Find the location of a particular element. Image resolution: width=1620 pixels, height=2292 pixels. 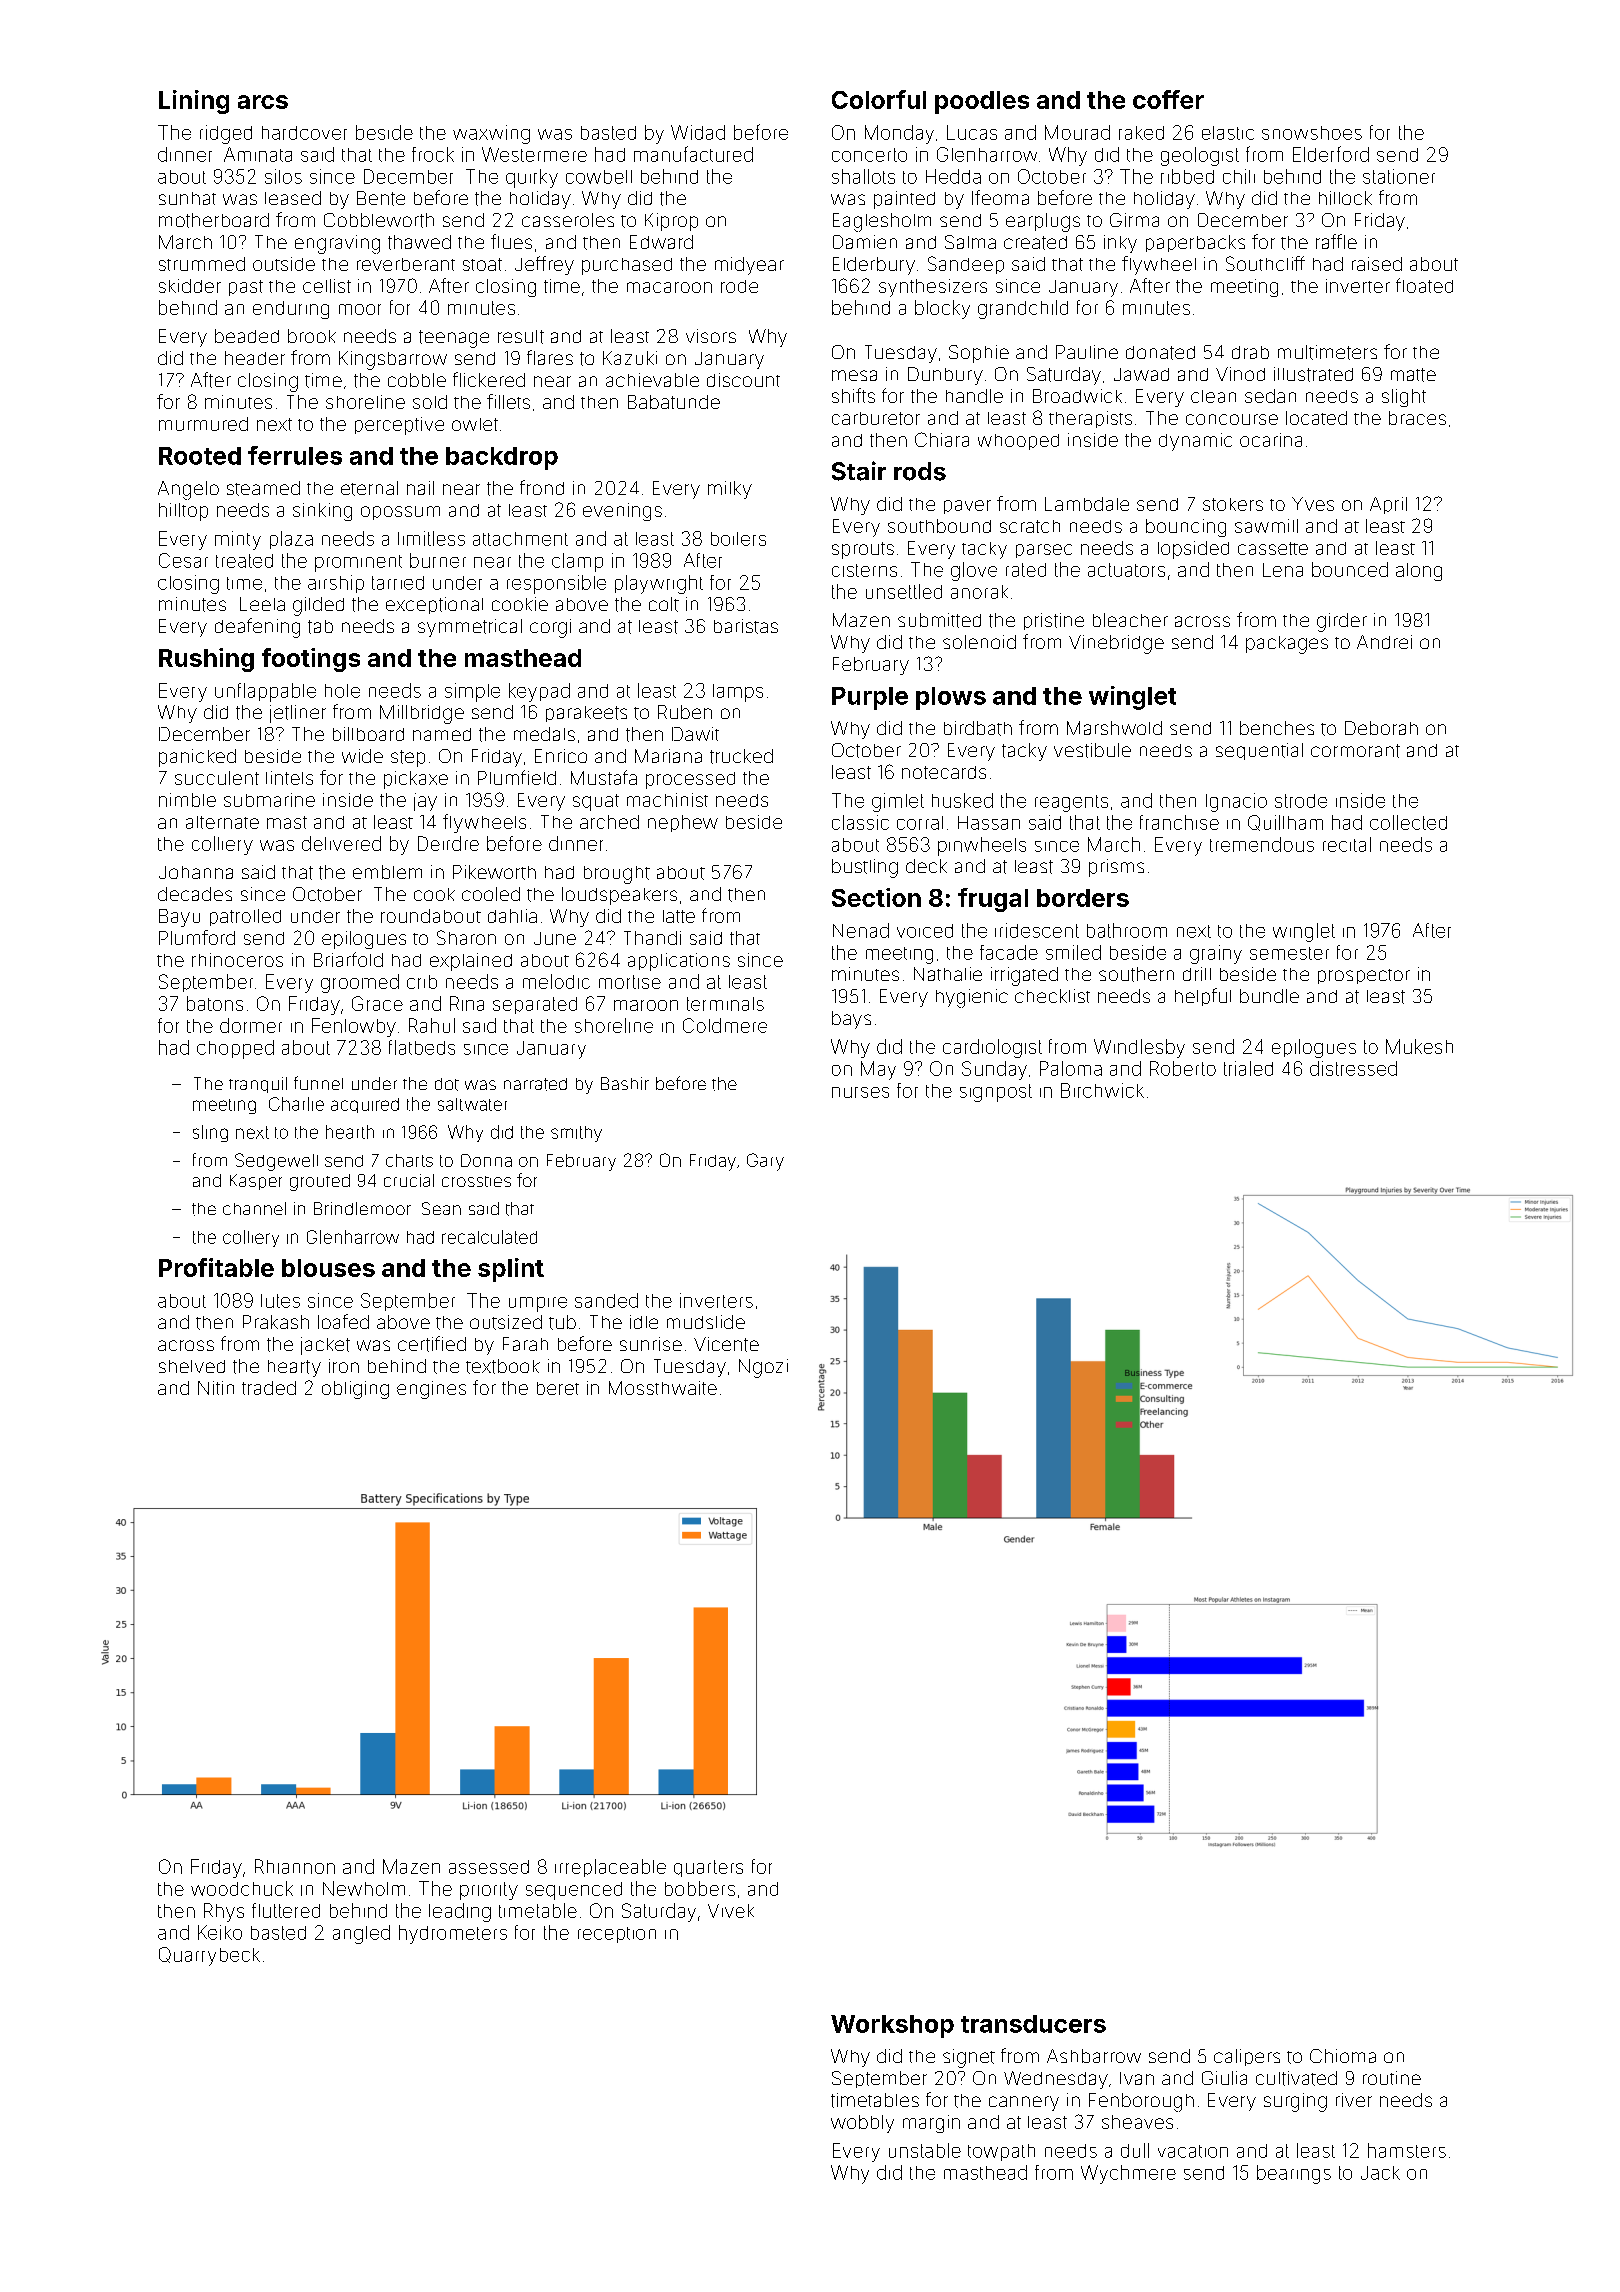

Chioma is located at coordinates (1343, 2056).
